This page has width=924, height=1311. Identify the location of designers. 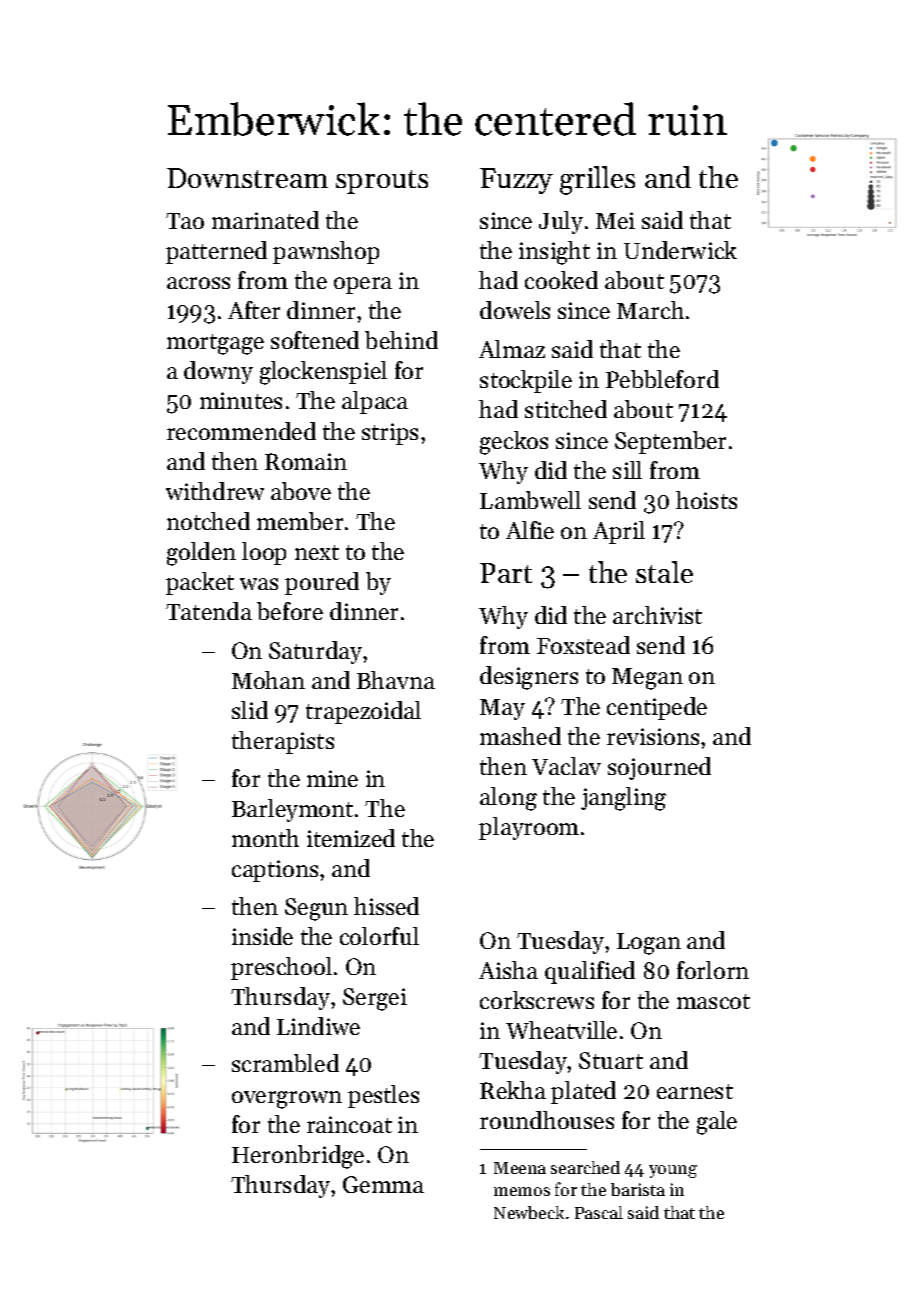
(529, 678).
